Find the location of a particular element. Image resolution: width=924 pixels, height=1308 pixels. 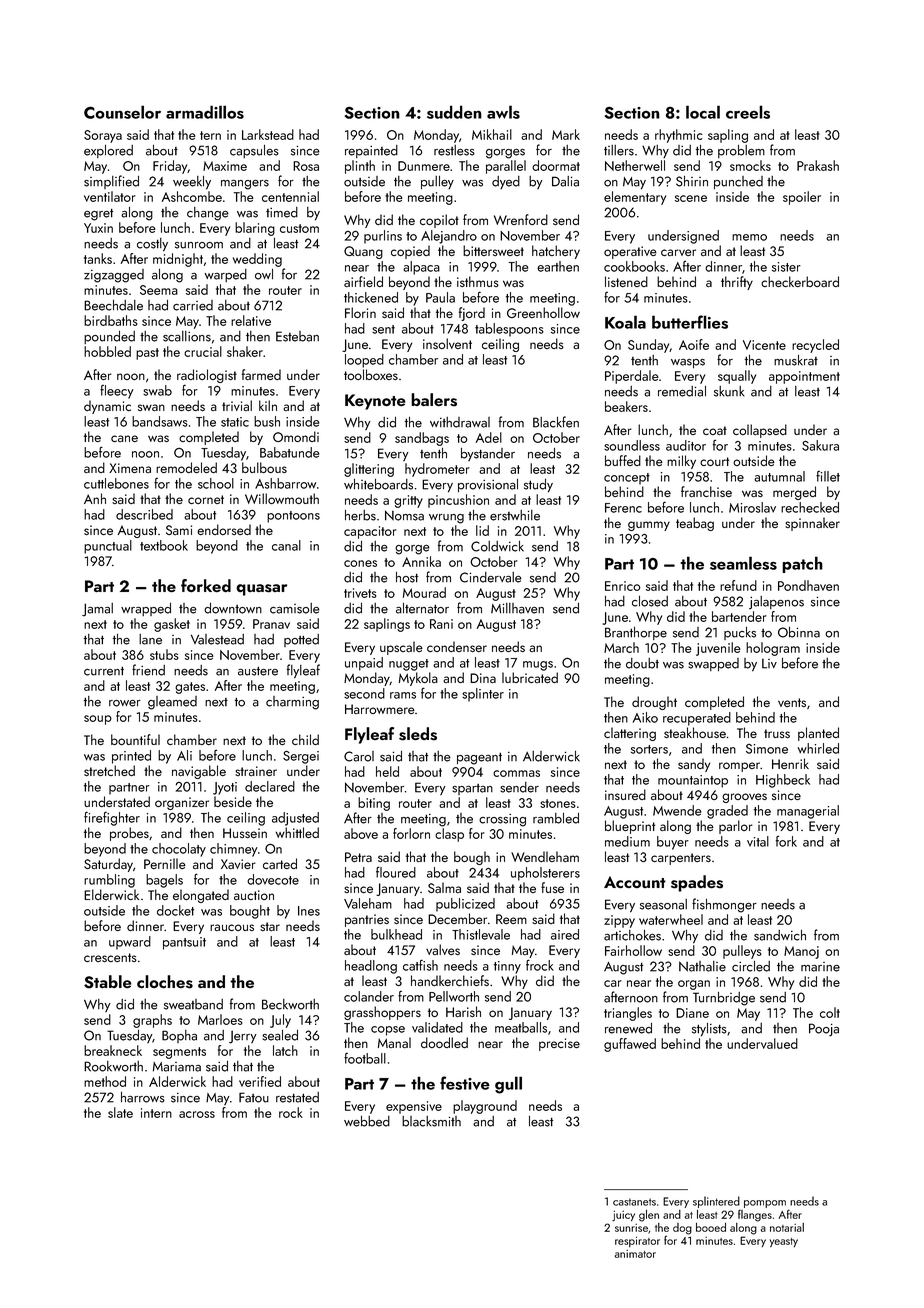

aired is located at coordinates (565, 934).
